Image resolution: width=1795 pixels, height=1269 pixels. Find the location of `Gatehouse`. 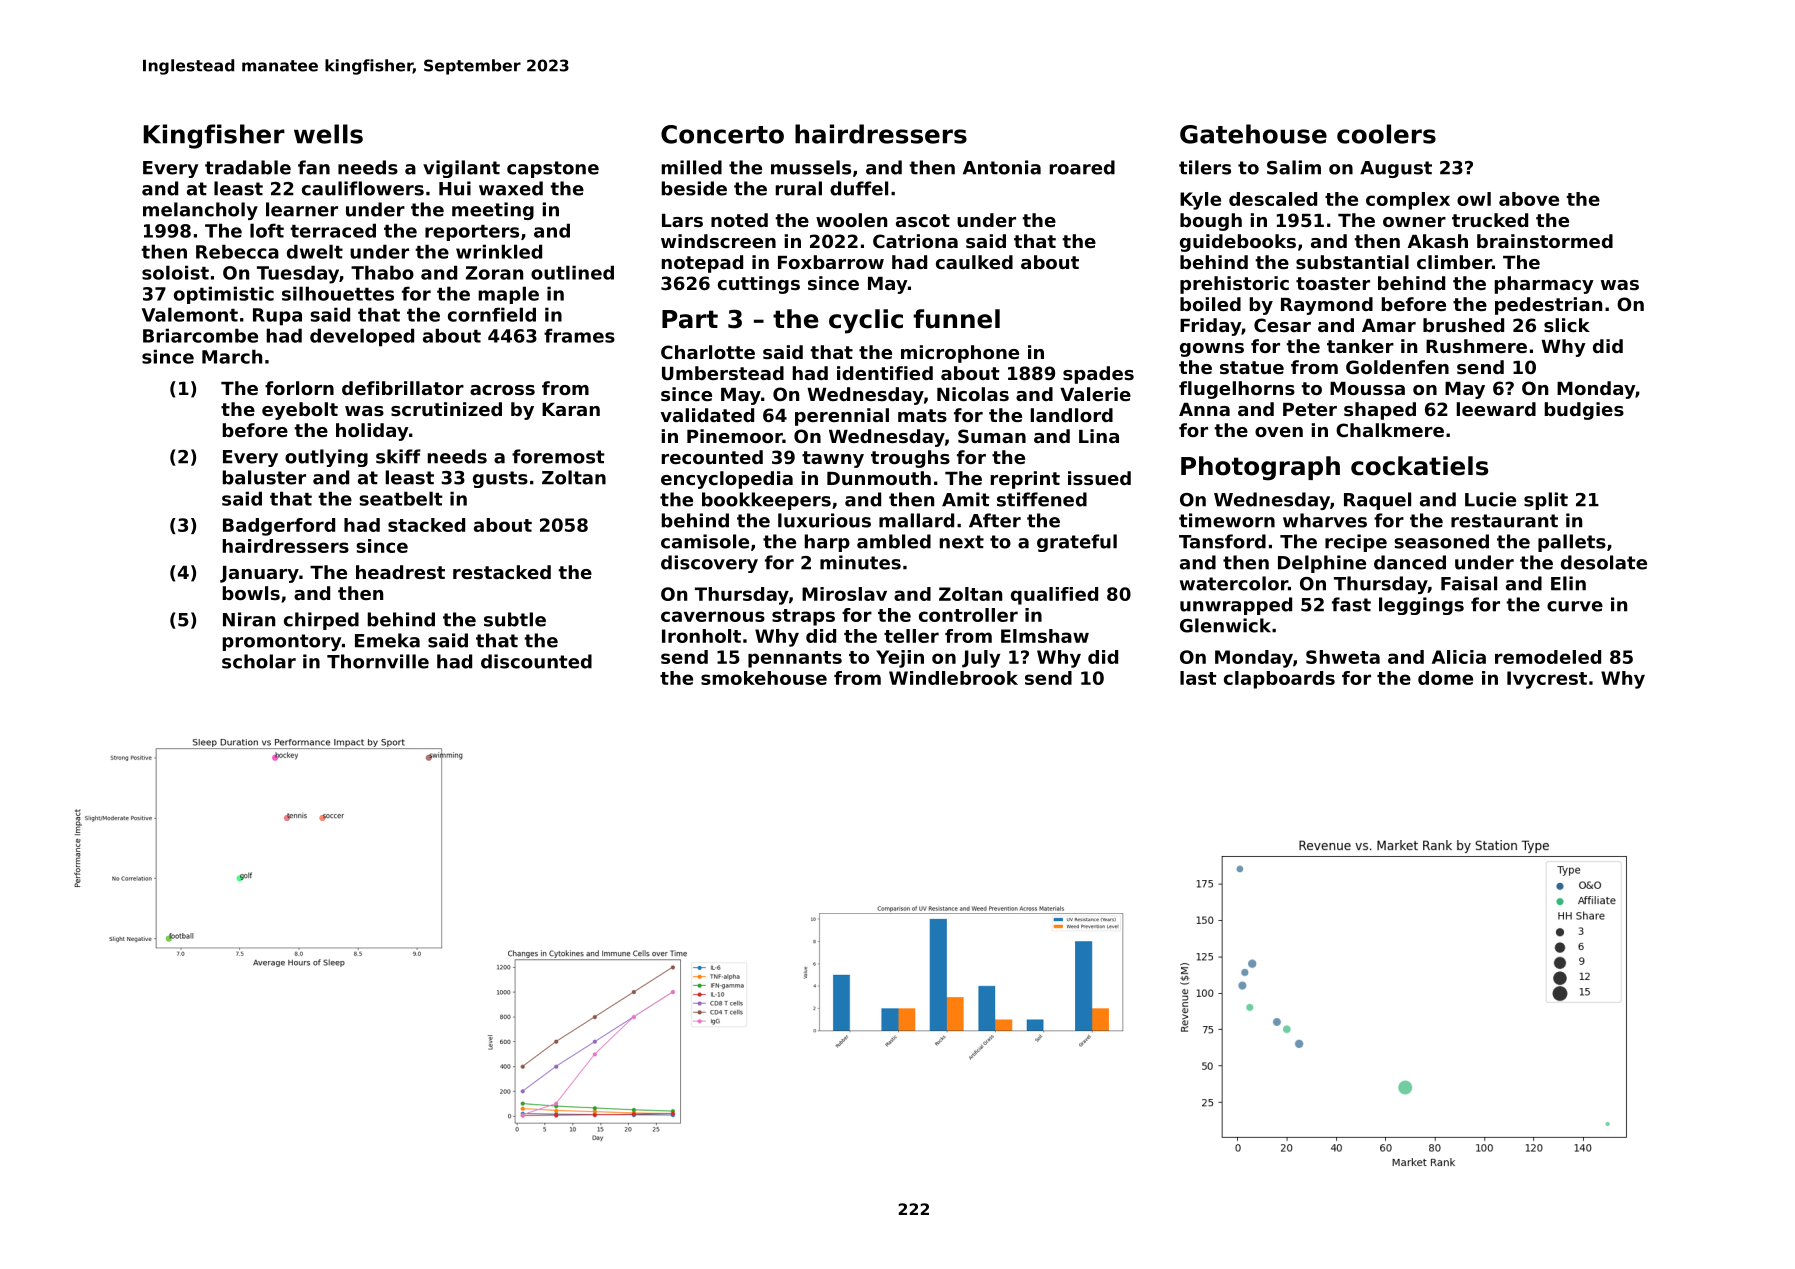

Gatehouse is located at coordinates (1253, 134).
